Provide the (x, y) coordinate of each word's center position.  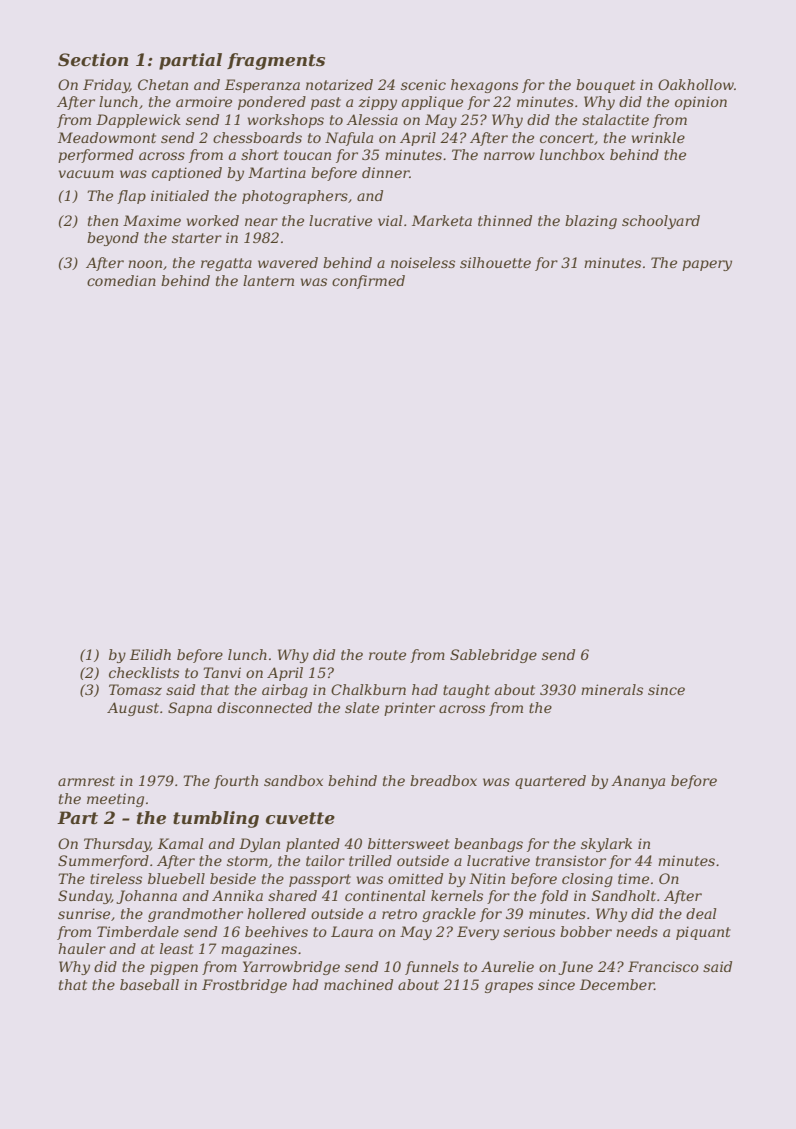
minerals (612, 689)
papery (707, 265)
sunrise (84, 913)
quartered (550, 782)
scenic (423, 84)
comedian (121, 280)
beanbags (488, 845)
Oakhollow (696, 84)
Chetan (163, 84)
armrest (86, 781)
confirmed (368, 282)
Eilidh (150, 654)
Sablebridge (493, 656)
